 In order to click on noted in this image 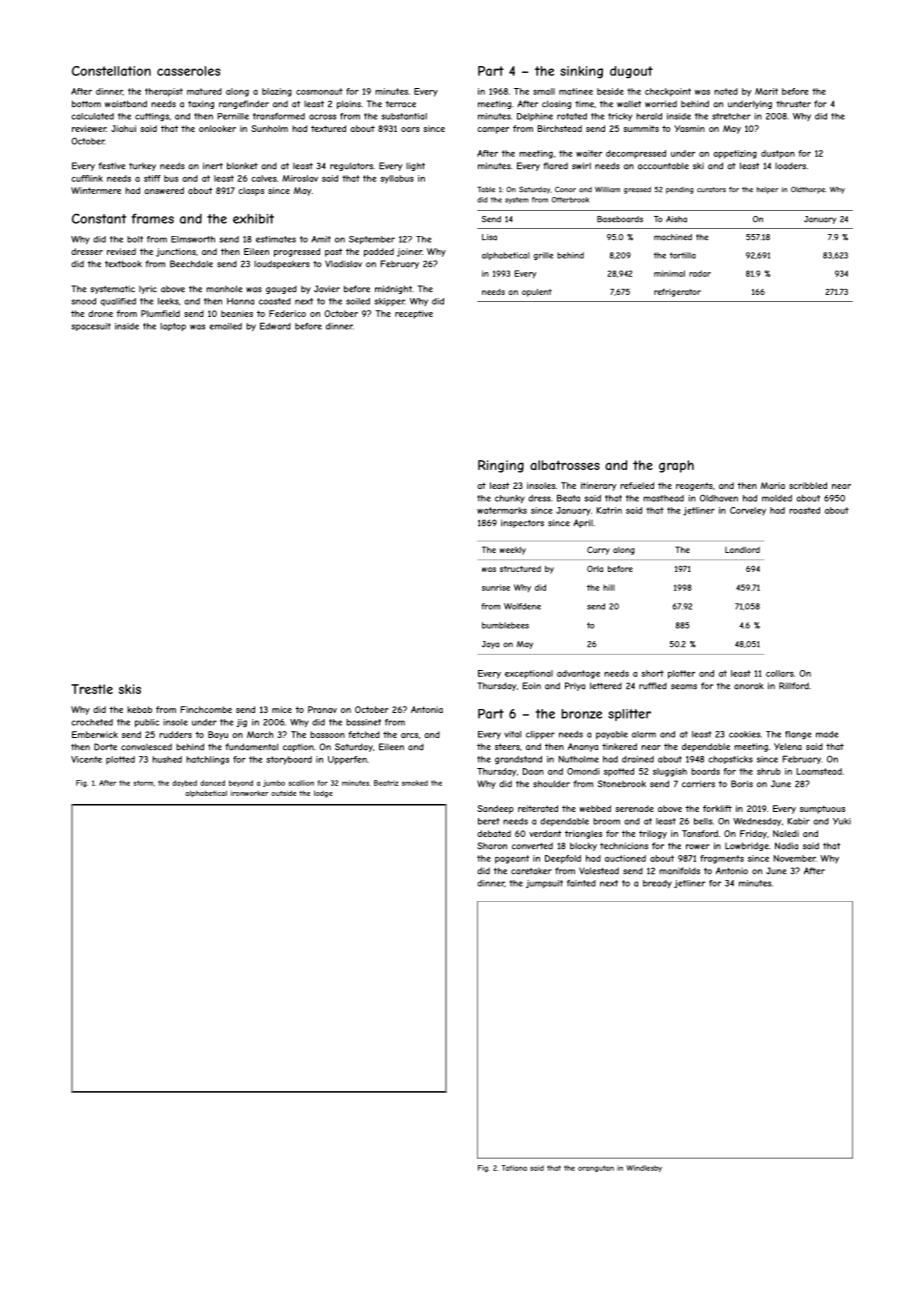, I will do `click(726, 91)`.
